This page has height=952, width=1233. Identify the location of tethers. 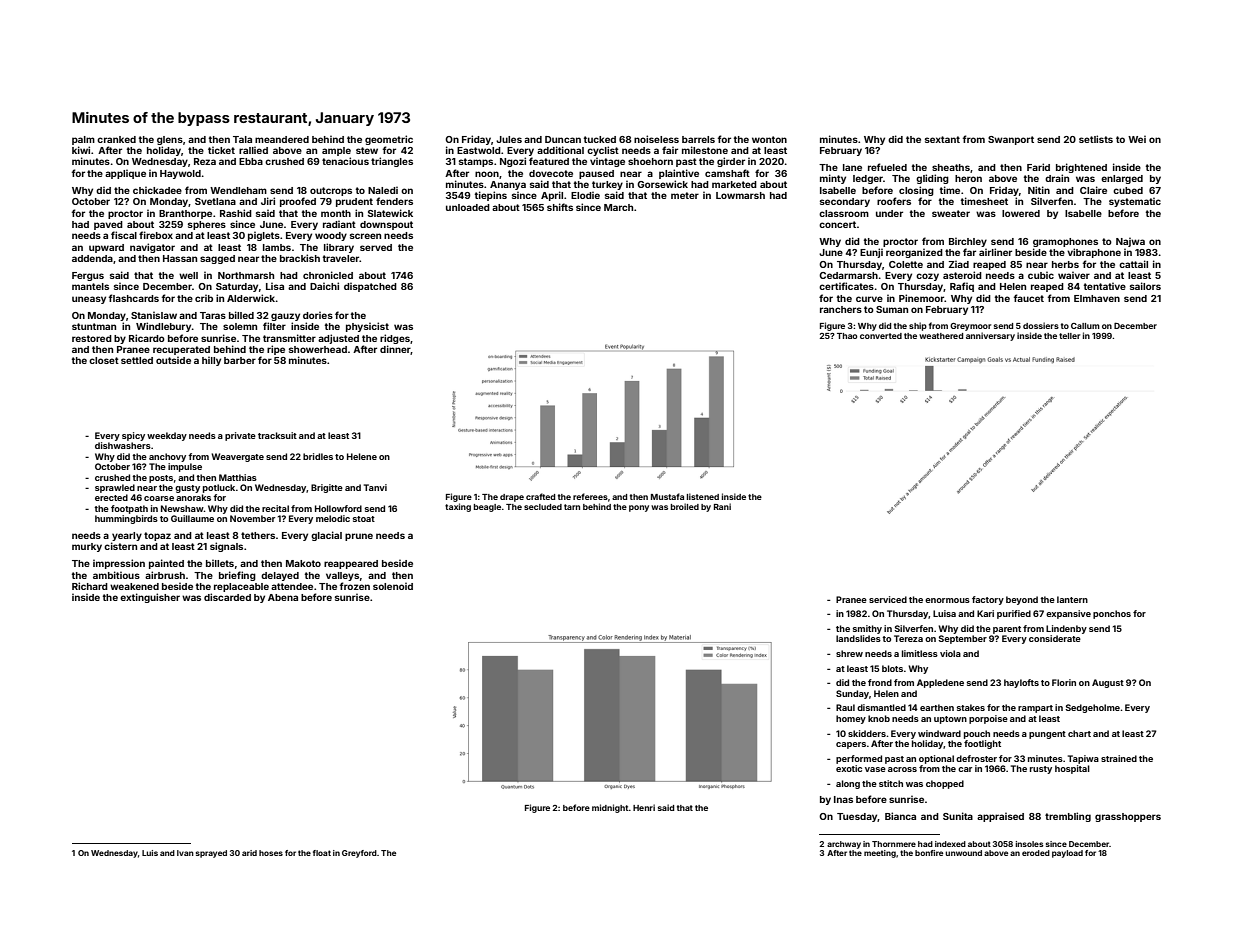
(258, 535).
